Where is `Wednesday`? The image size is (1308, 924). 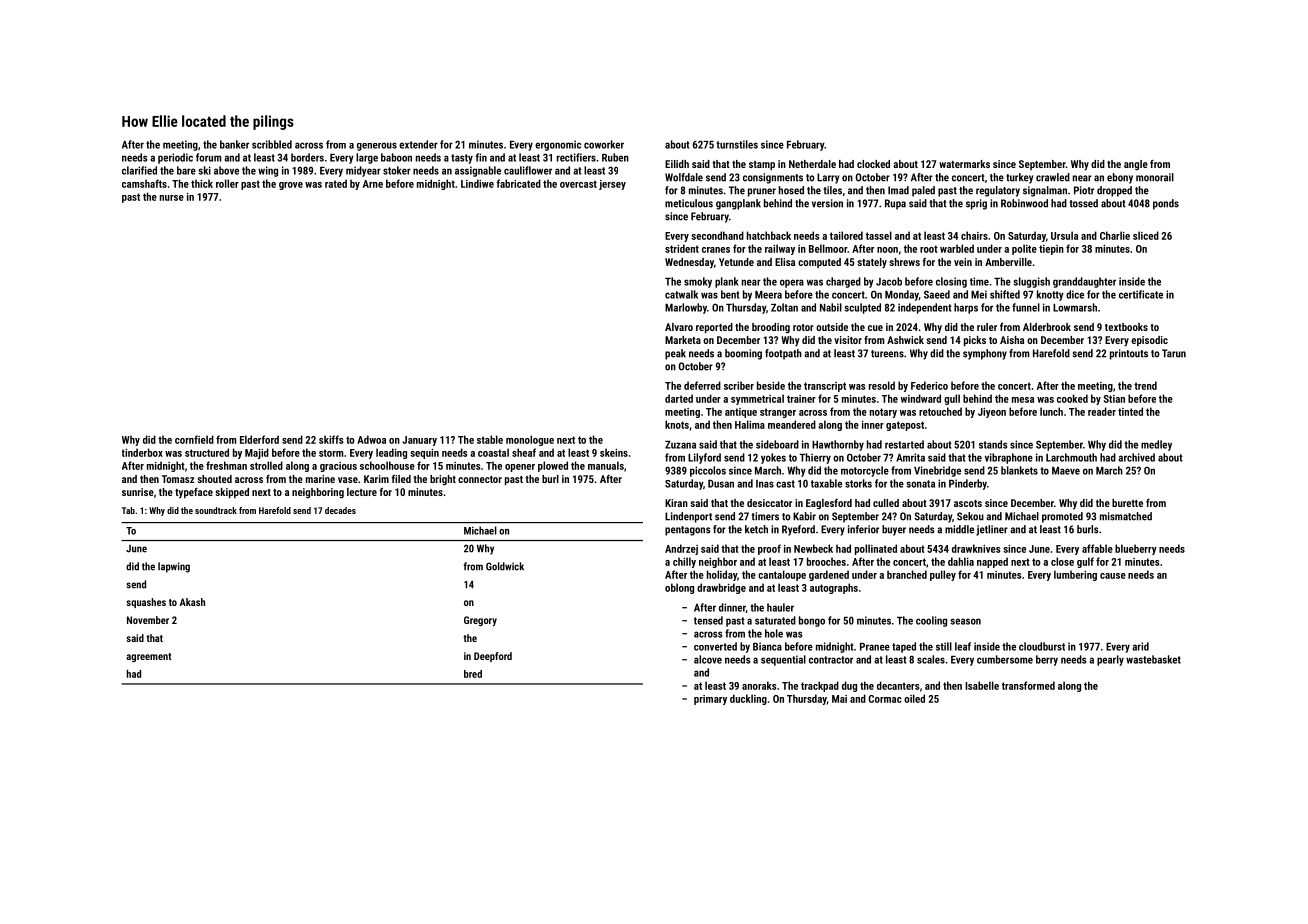
Wednesday is located at coordinates (689, 263).
